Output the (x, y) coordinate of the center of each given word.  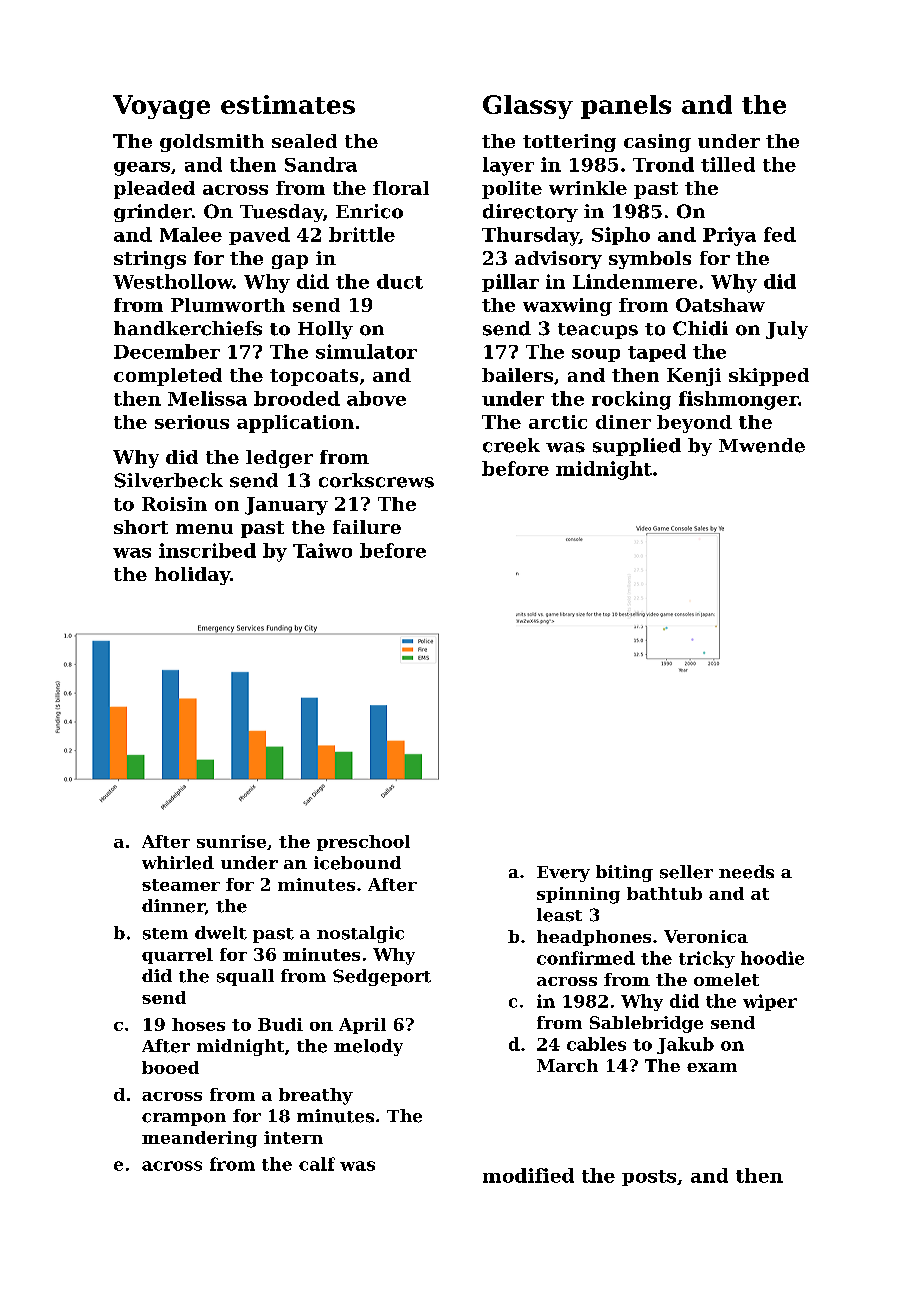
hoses (198, 1024)
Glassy (528, 107)
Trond (663, 164)
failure (367, 527)
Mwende (762, 445)
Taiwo (322, 550)
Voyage (161, 107)
